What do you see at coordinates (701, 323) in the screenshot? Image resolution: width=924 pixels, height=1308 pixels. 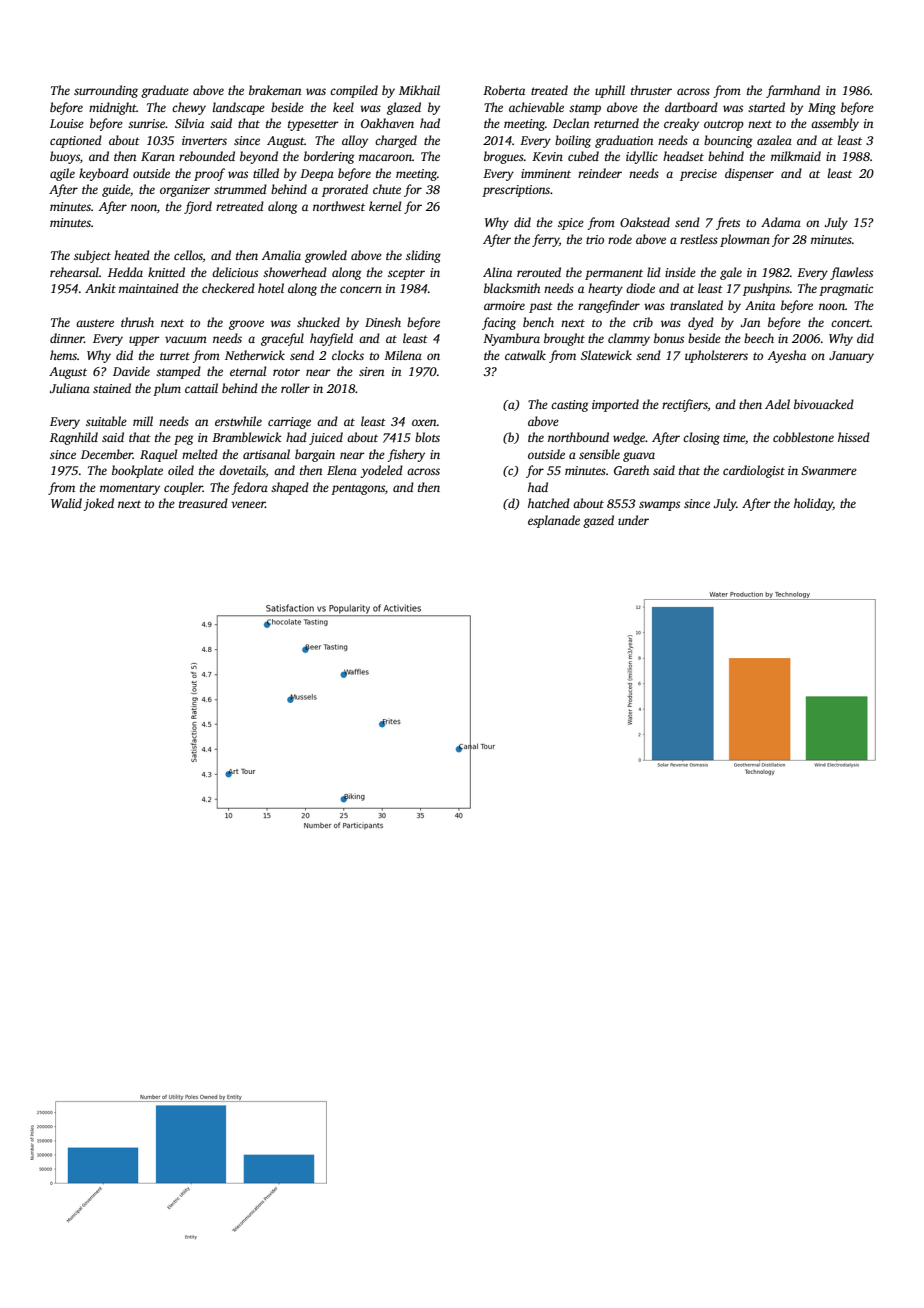 I see `dyed` at bounding box center [701, 323].
